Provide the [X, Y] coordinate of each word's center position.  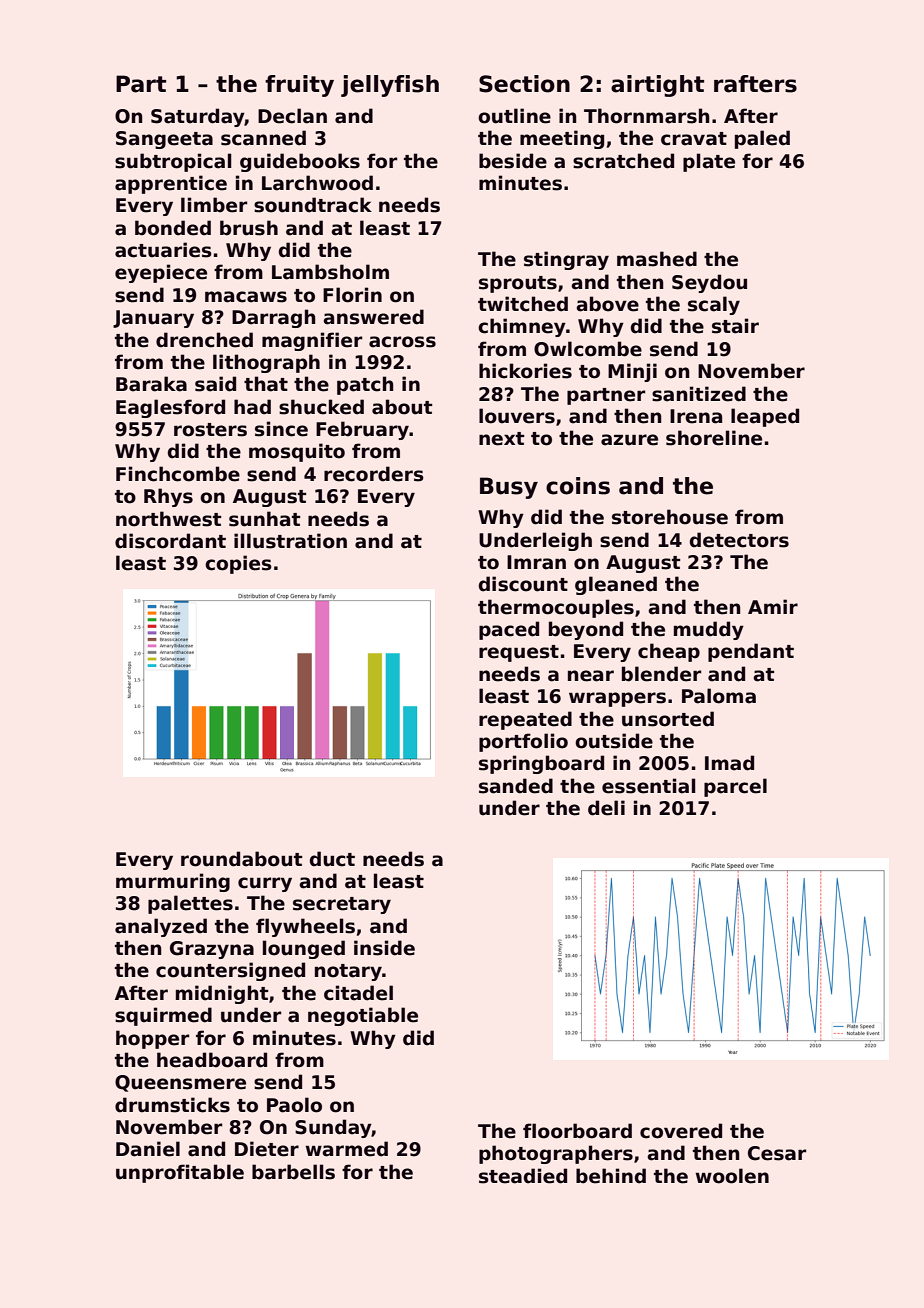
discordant [170, 541]
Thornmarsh [646, 116]
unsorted [668, 719]
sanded [516, 786]
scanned [263, 138]
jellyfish [390, 86]
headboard [212, 1060]
